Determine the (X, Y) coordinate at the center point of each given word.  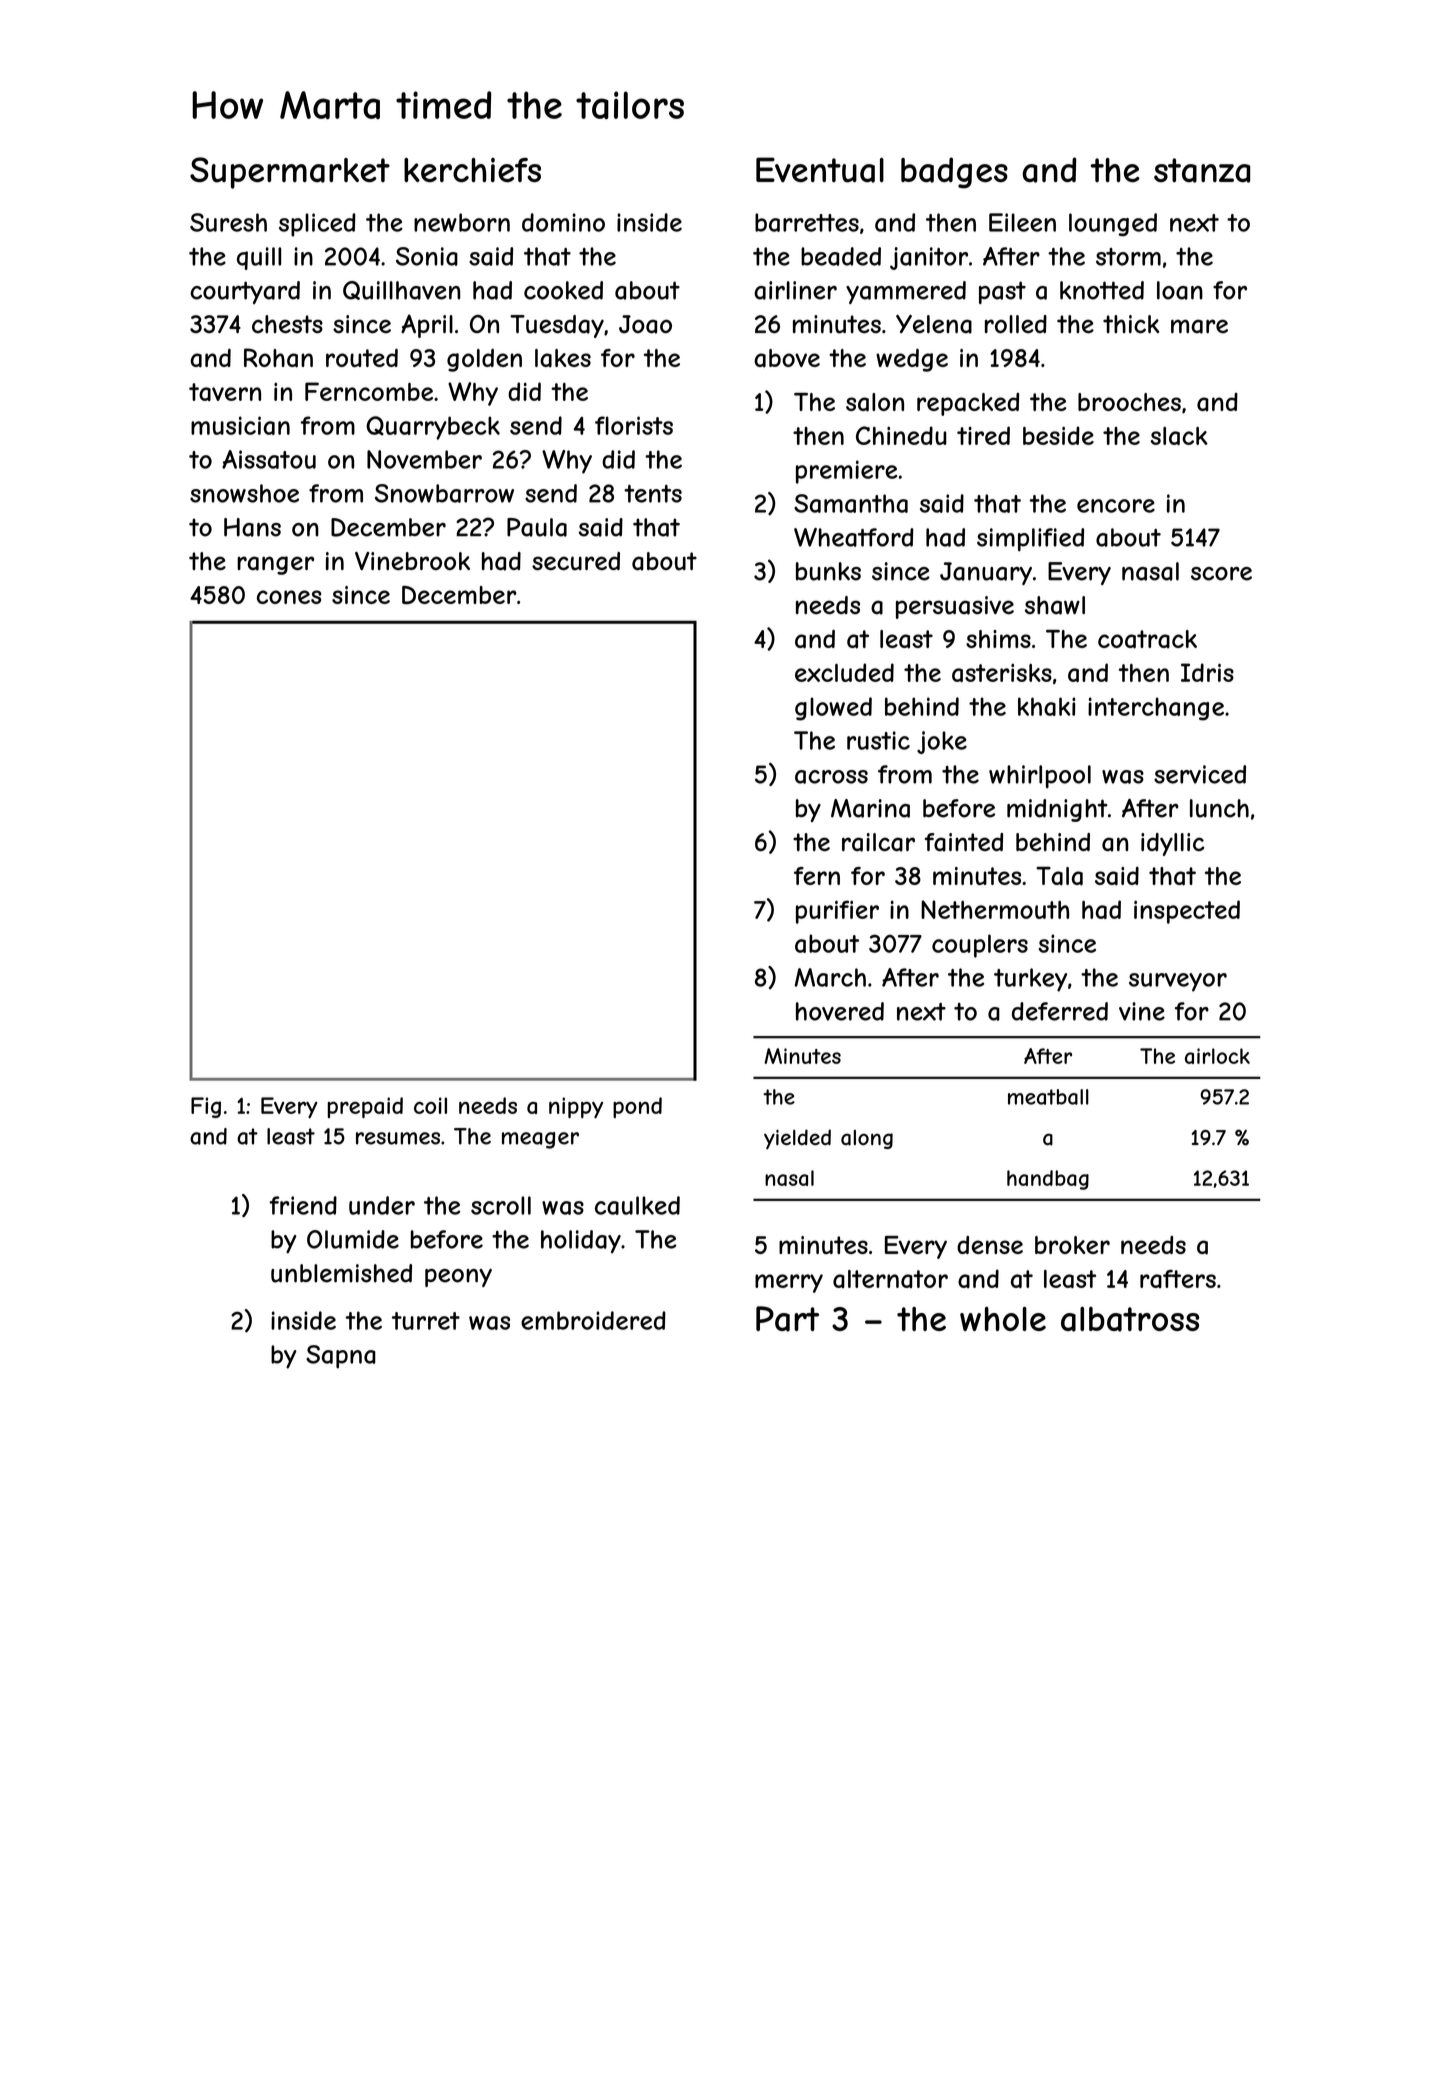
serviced (1200, 774)
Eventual (820, 170)
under (382, 1205)
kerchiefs (472, 170)
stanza (1202, 170)
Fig (206, 1107)
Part (787, 1319)
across (831, 777)
